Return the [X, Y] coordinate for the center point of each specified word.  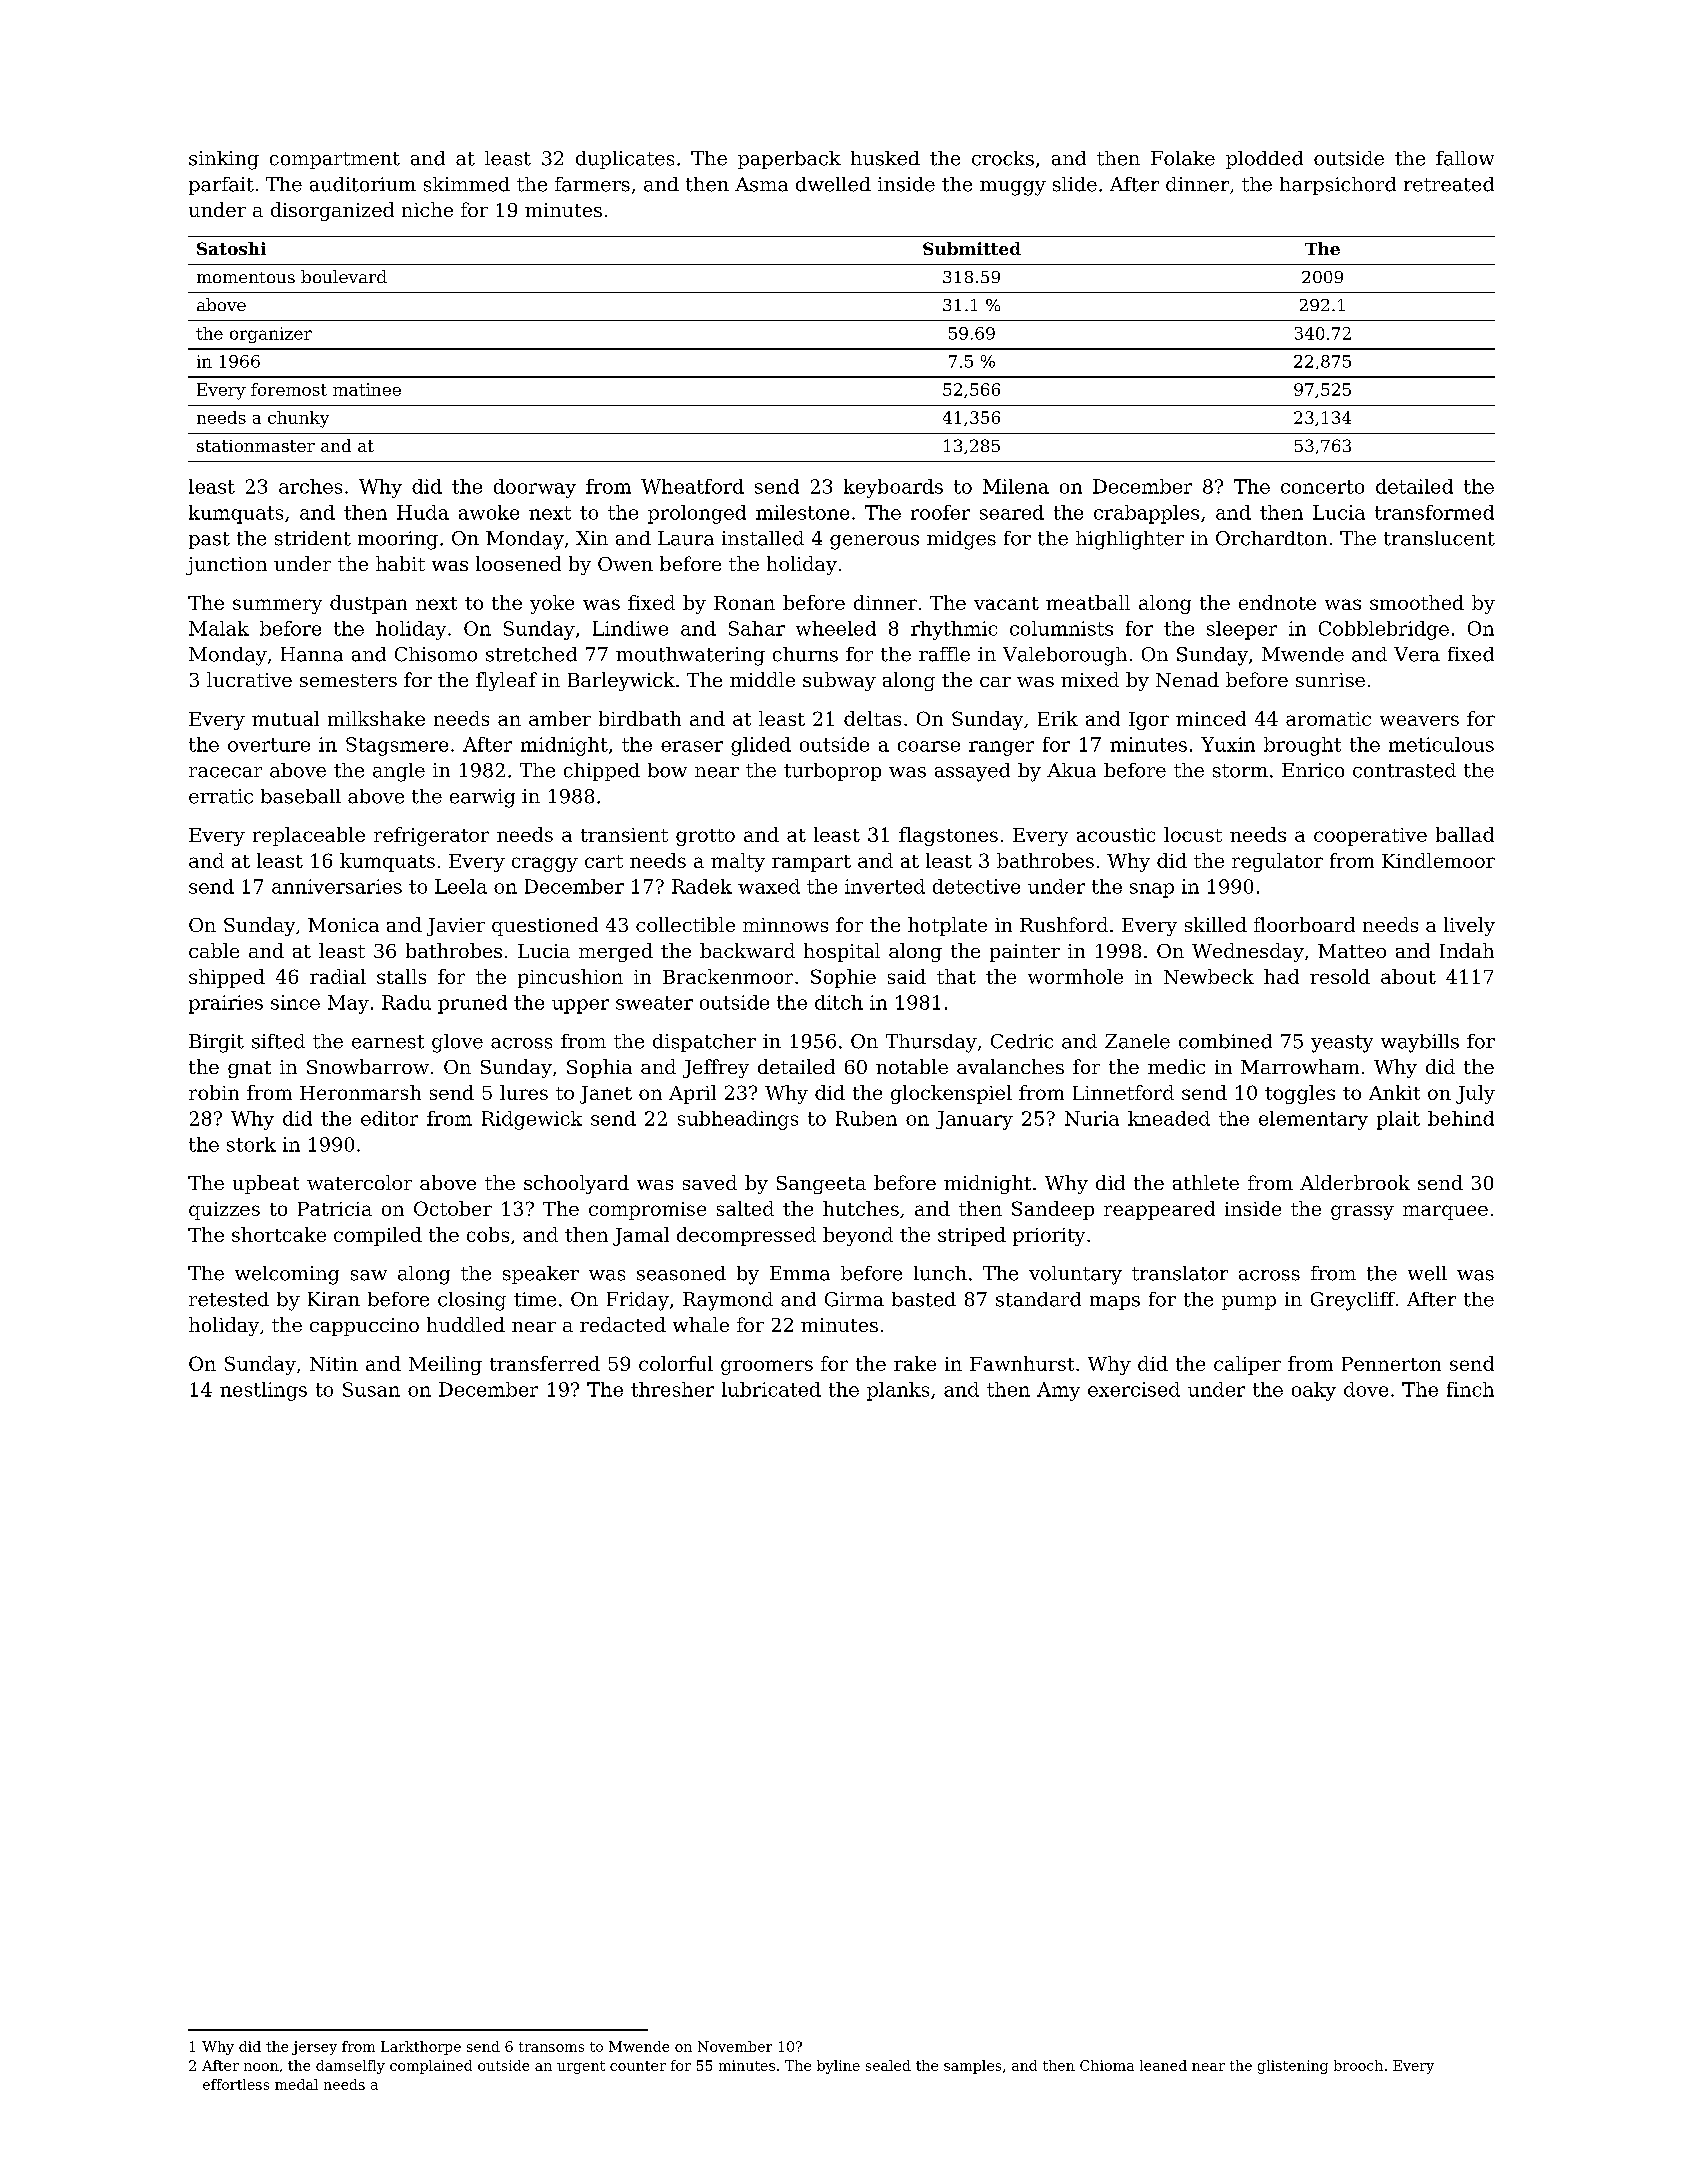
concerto [1322, 487]
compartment [335, 160]
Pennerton [1391, 1364]
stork [251, 1144]
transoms [551, 2047]
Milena [1016, 486]
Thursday [931, 1043]
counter [638, 2066]
